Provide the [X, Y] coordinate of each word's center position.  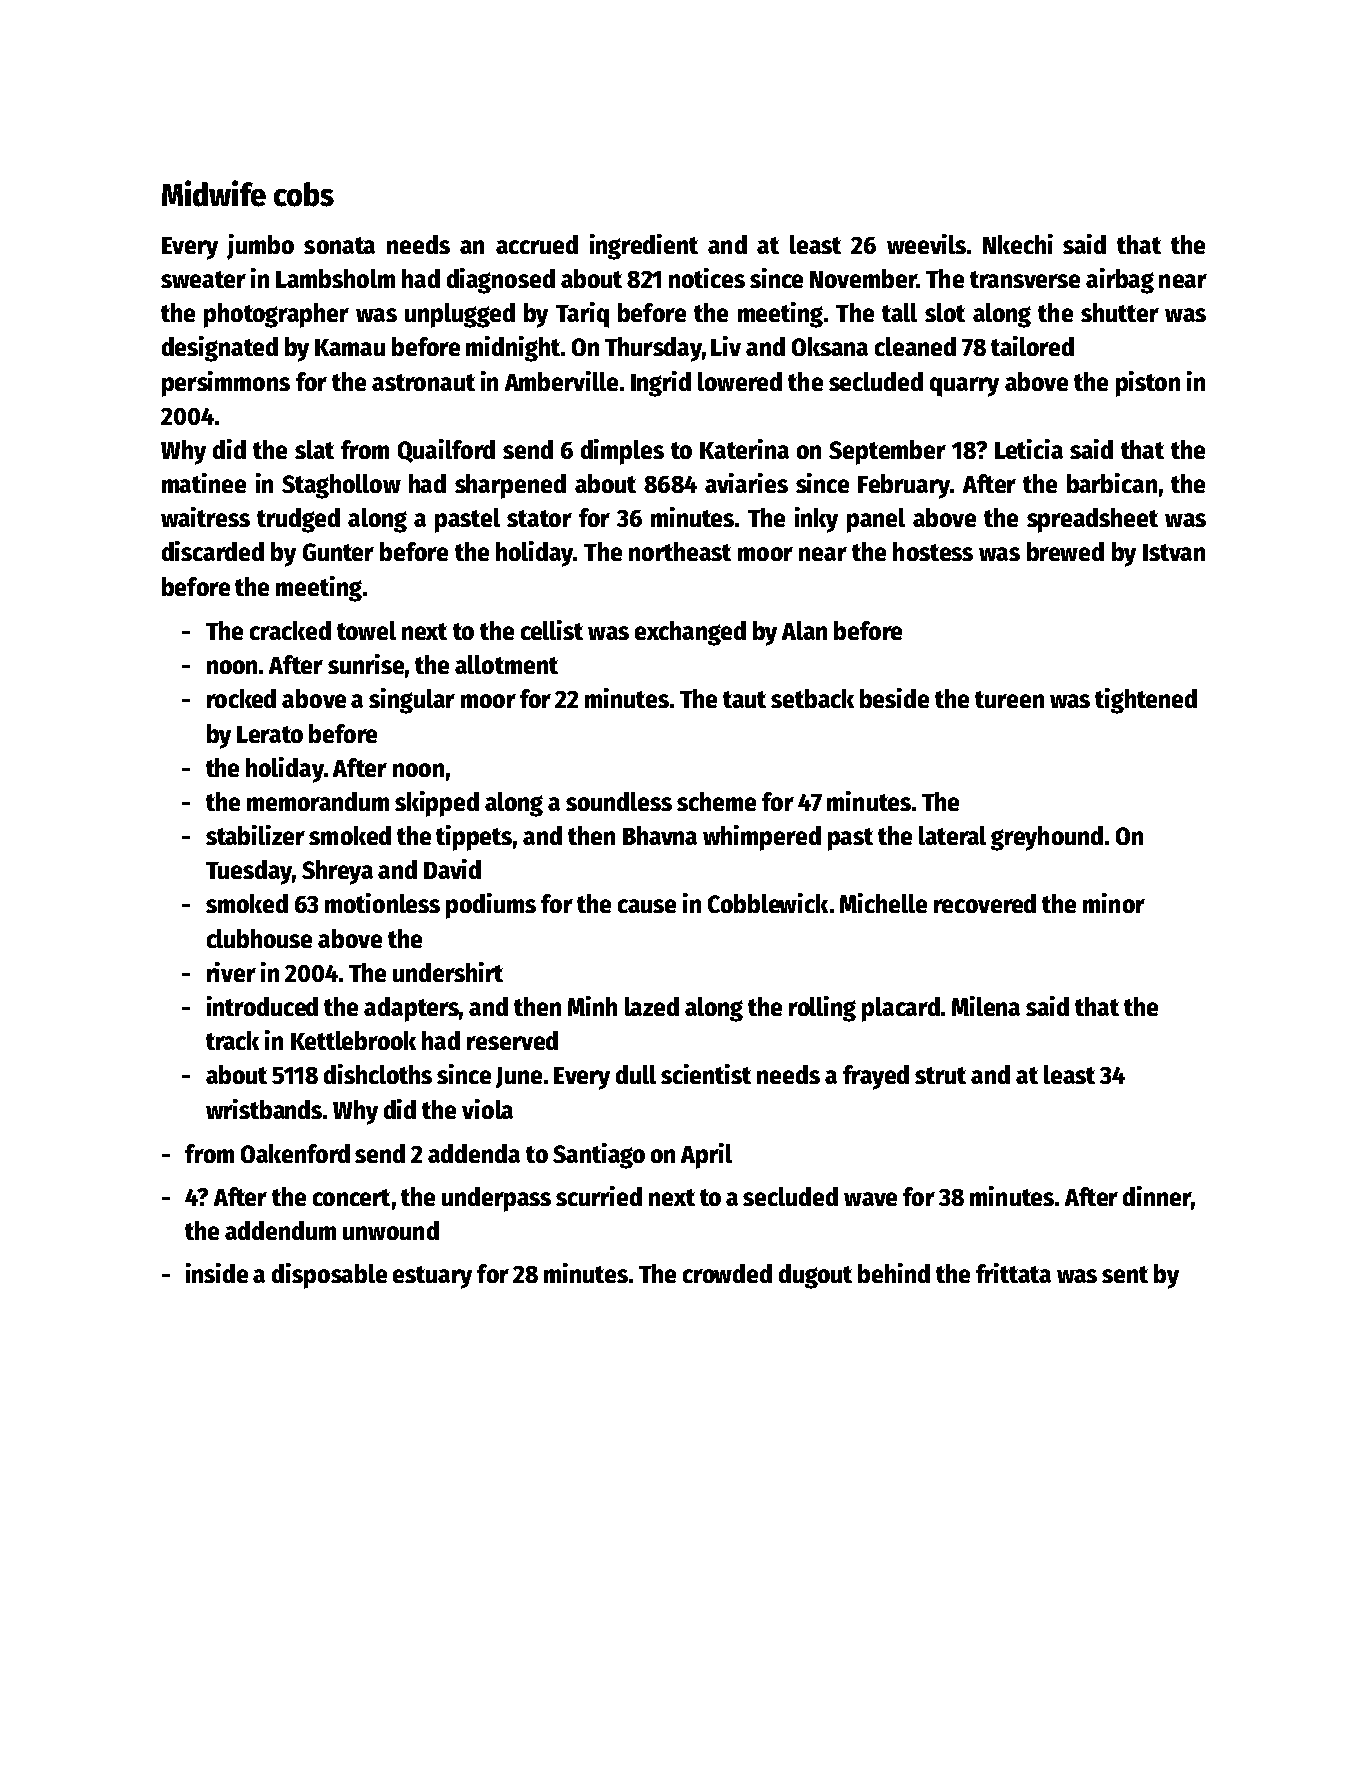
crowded [727, 1273]
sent [1125, 1274]
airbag [1120, 281]
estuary [432, 1277]
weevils [926, 244]
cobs [304, 194]
